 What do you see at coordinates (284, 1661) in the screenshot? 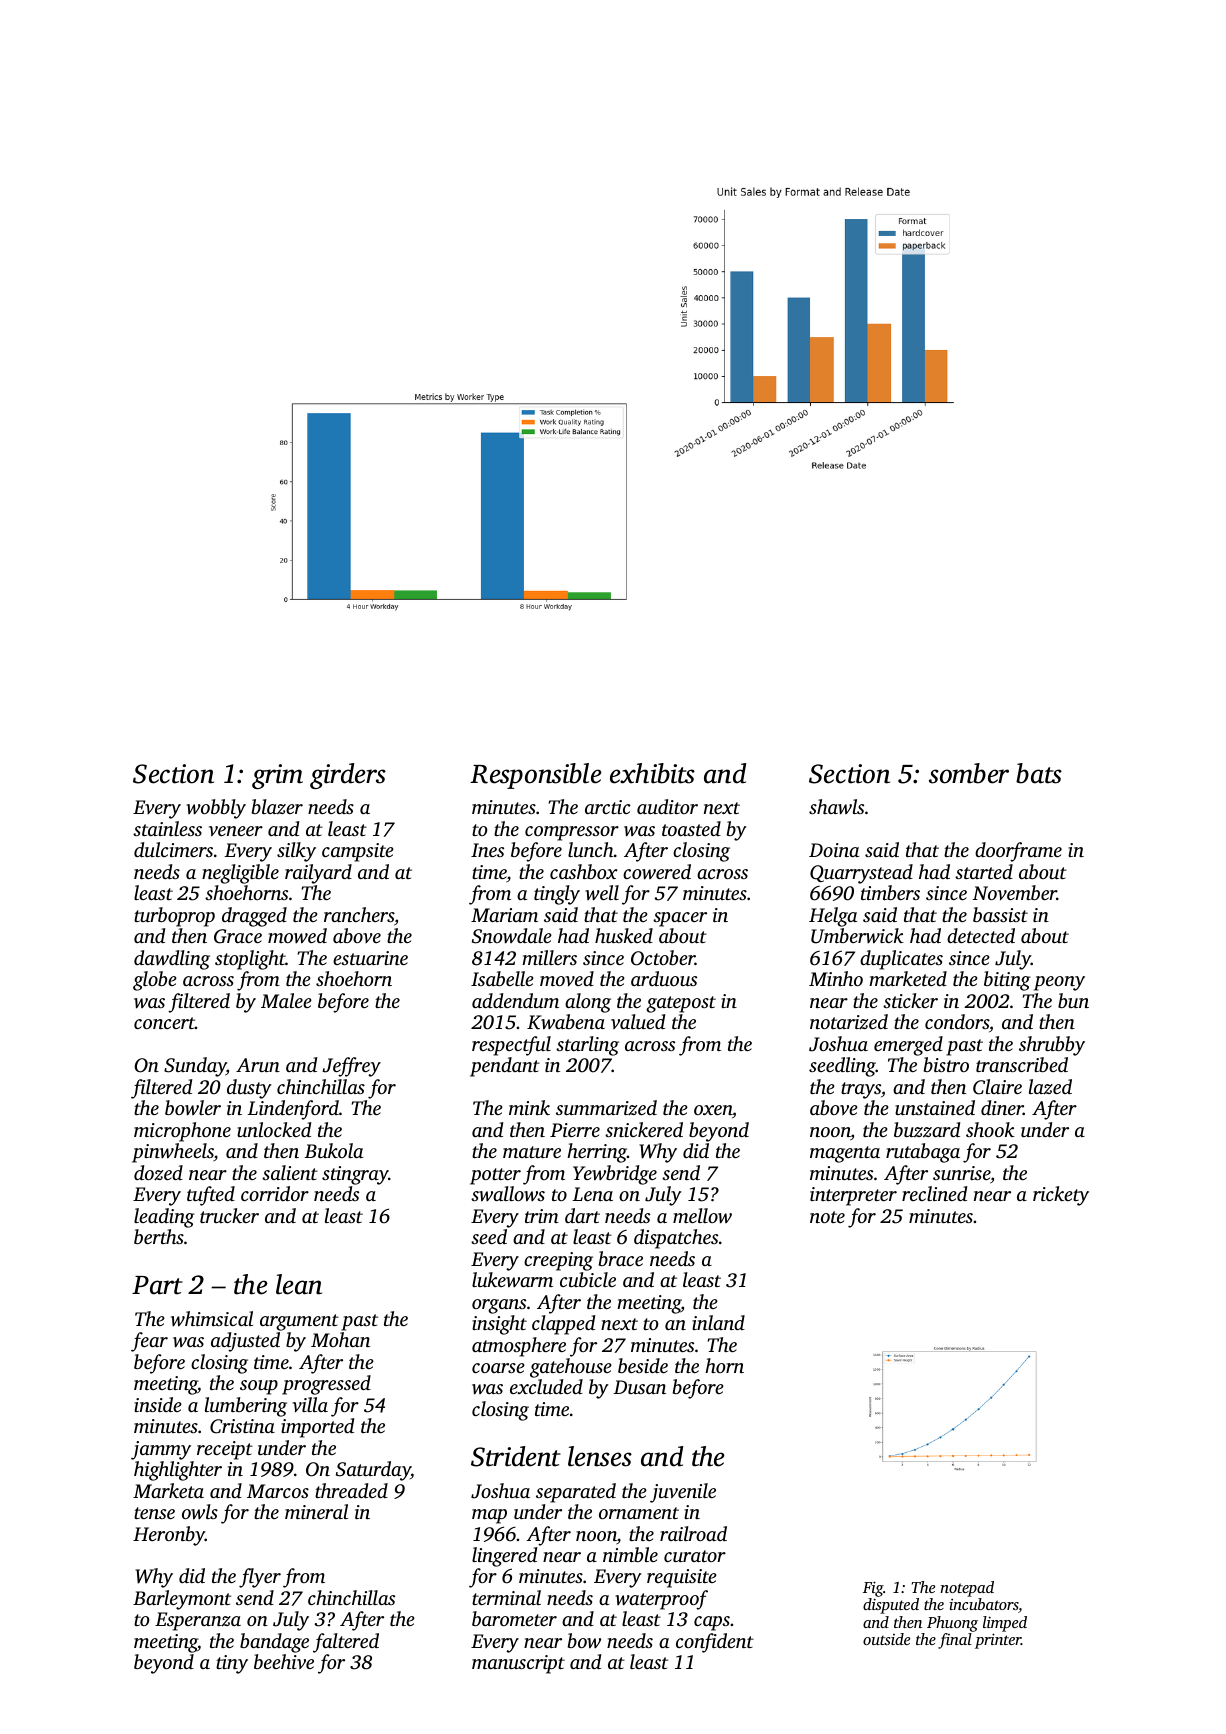
I see `beehive` at bounding box center [284, 1661].
